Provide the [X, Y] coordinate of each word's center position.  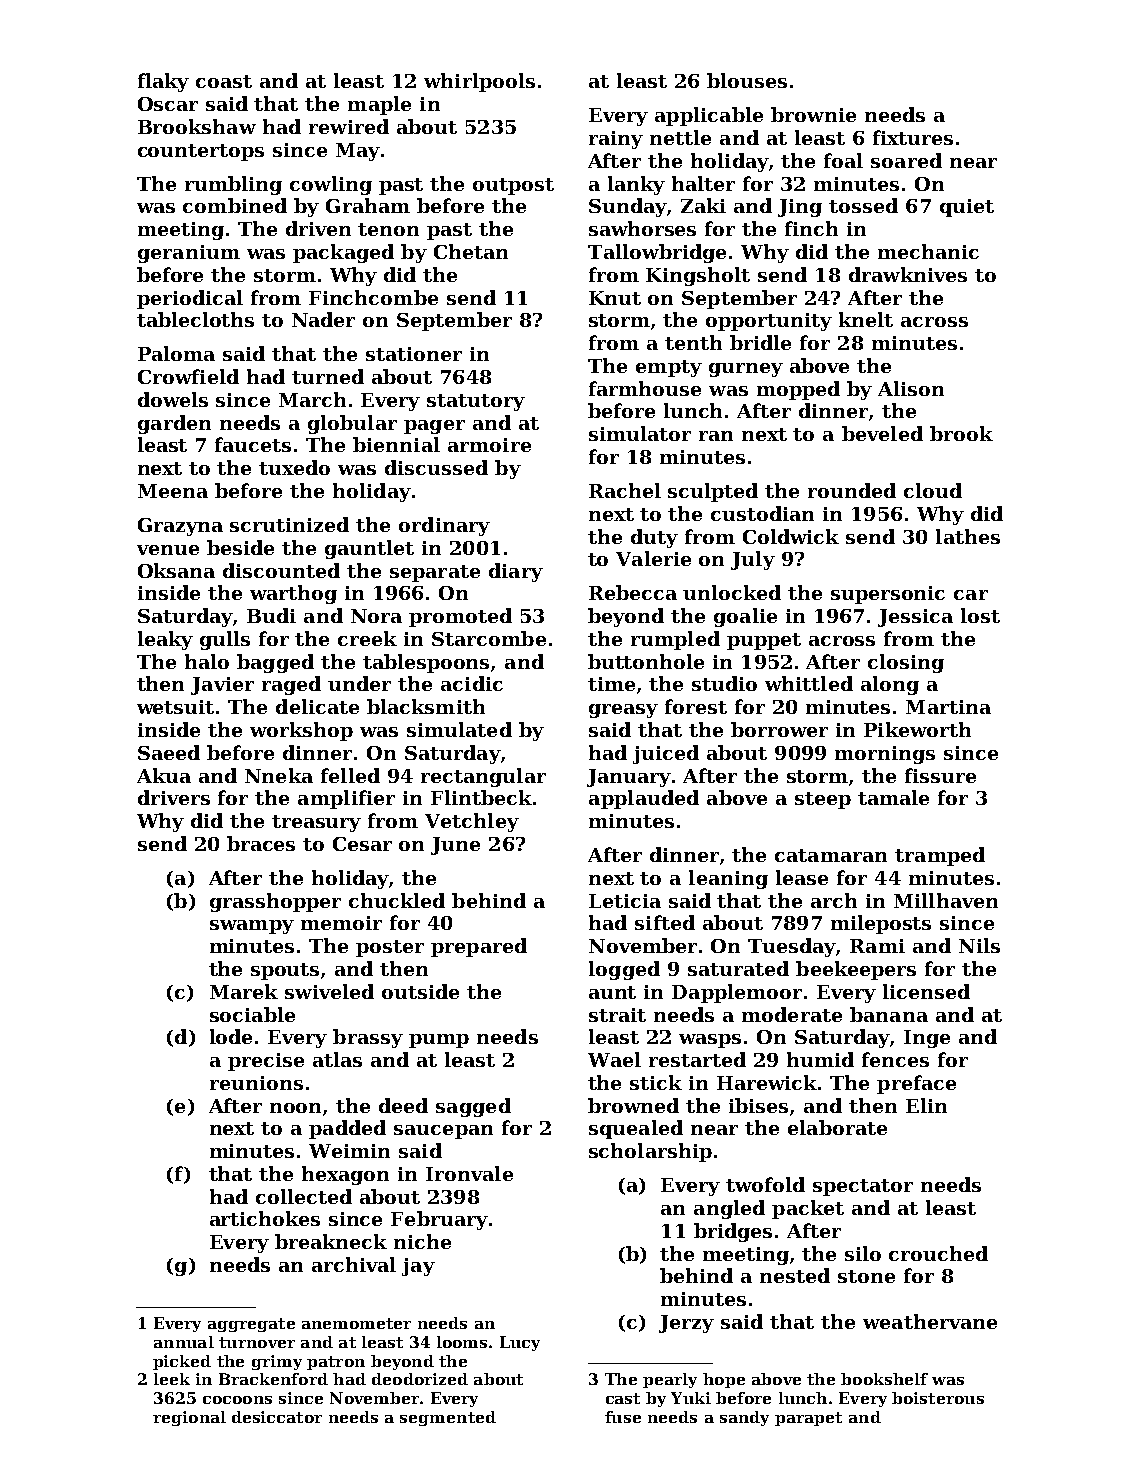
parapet [808, 1419]
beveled [882, 433]
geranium [189, 254]
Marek [244, 991]
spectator [863, 1187]
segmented [448, 1418]
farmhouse [645, 388]
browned [633, 1105]
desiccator [277, 1417]
